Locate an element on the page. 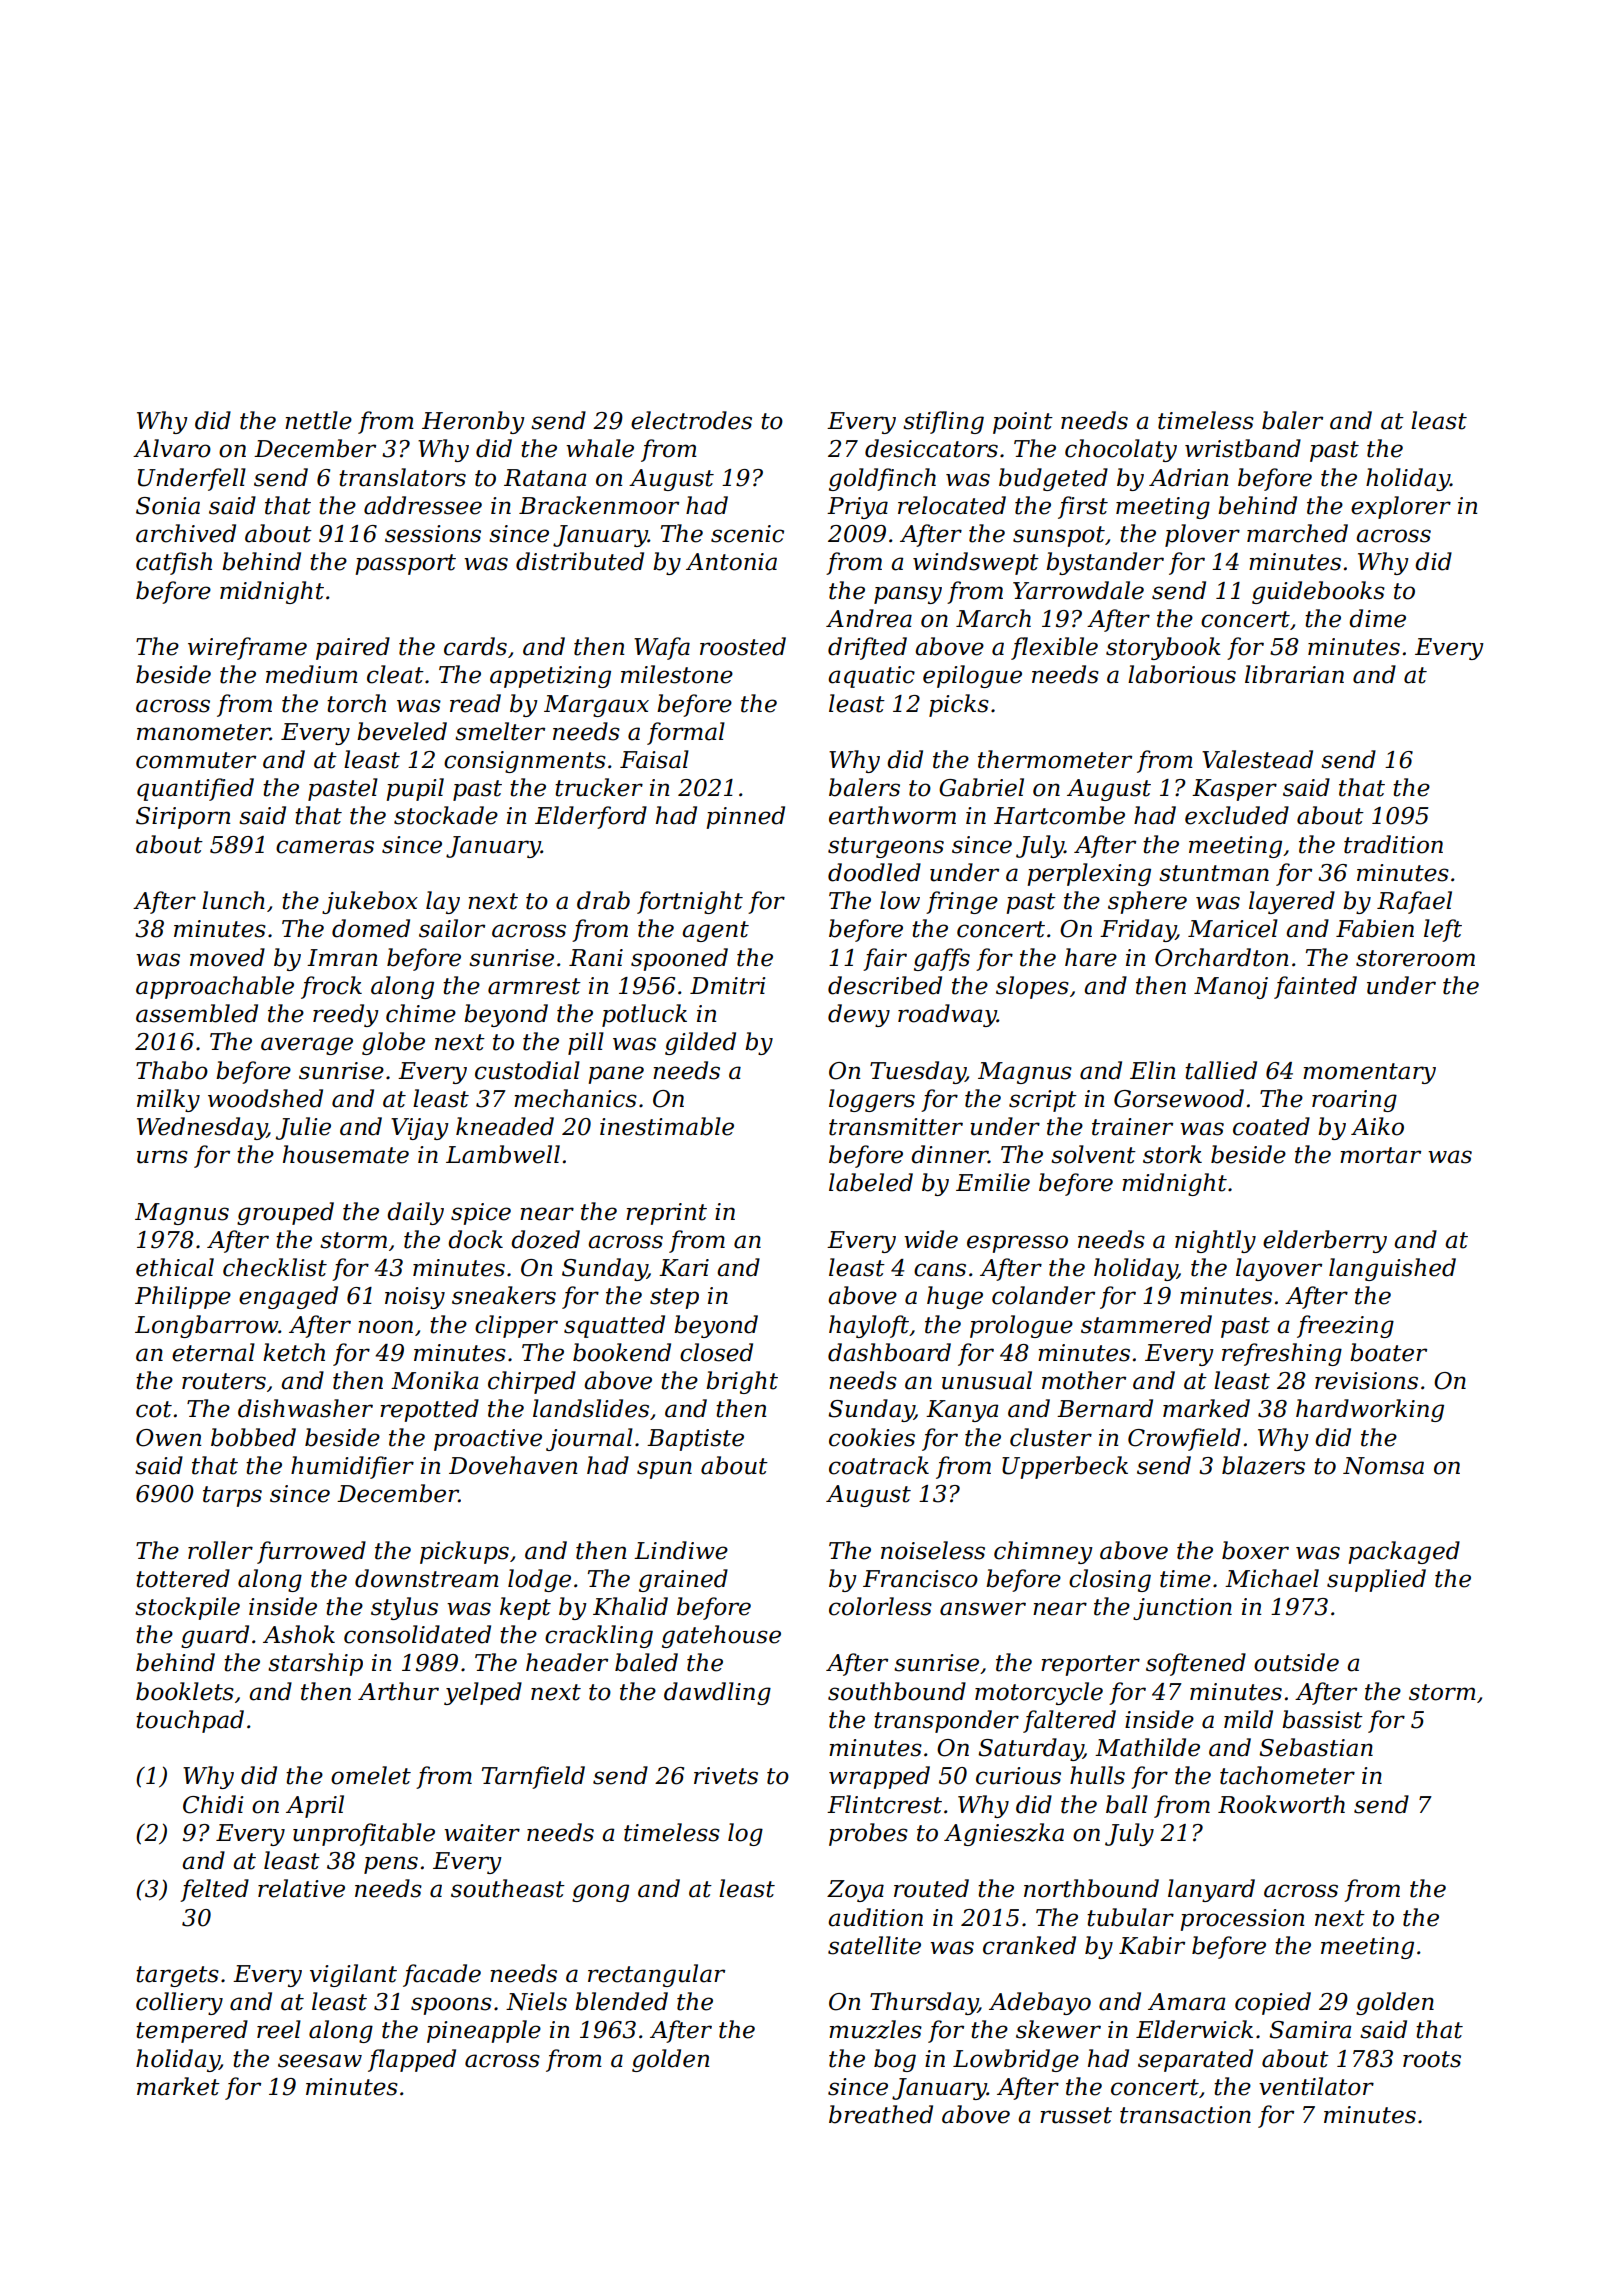  agent is located at coordinates (715, 931).
